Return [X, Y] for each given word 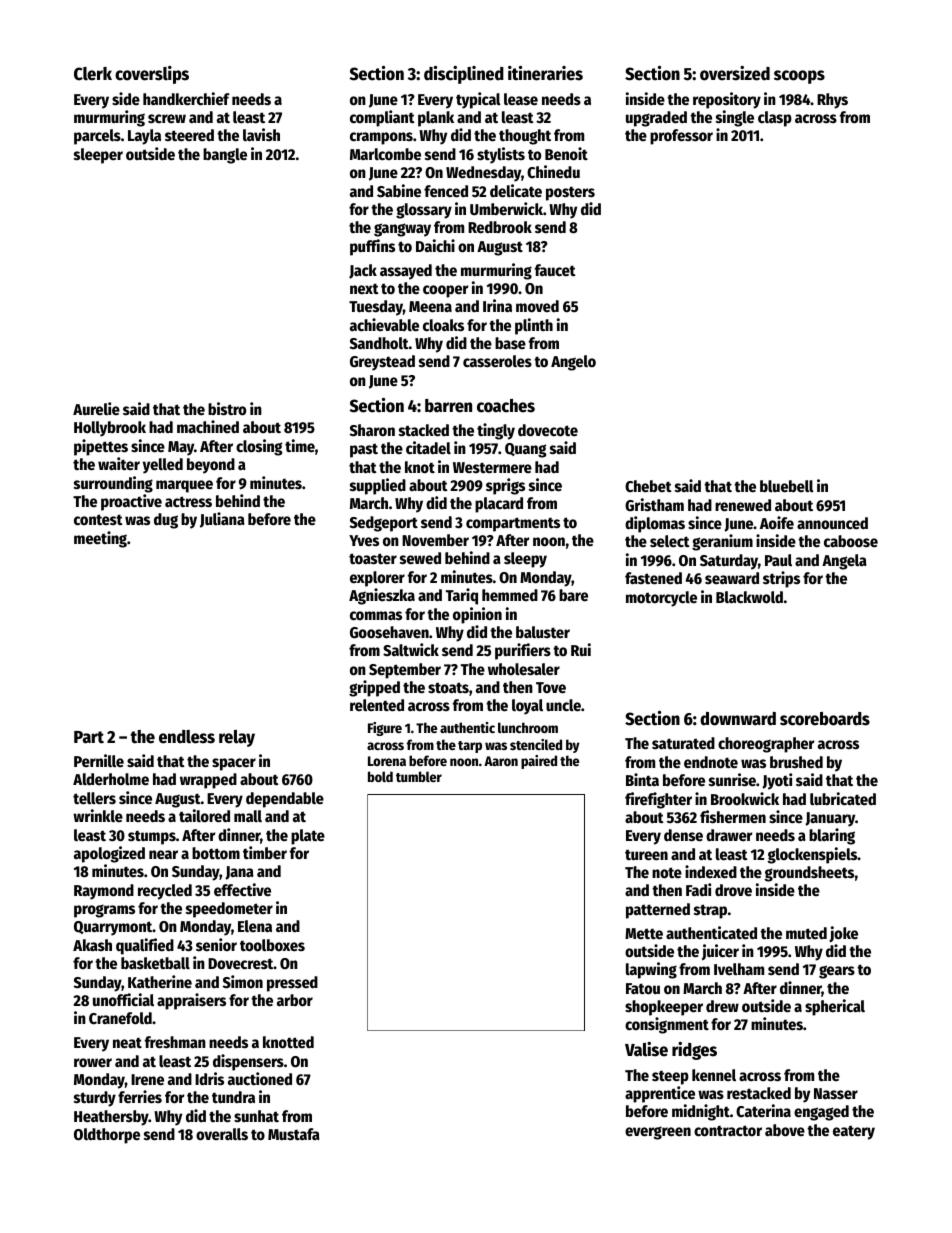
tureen [646, 855]
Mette [644, 934]
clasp [775, 119]
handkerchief [186, 99]
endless [187, 737]
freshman [175, 1042]
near [163, 854]
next [364, 289]
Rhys [832, 101]
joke [843, 934]
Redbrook [500, 227]
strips [781, 579]
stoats [448, 688]
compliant [382, 118]
